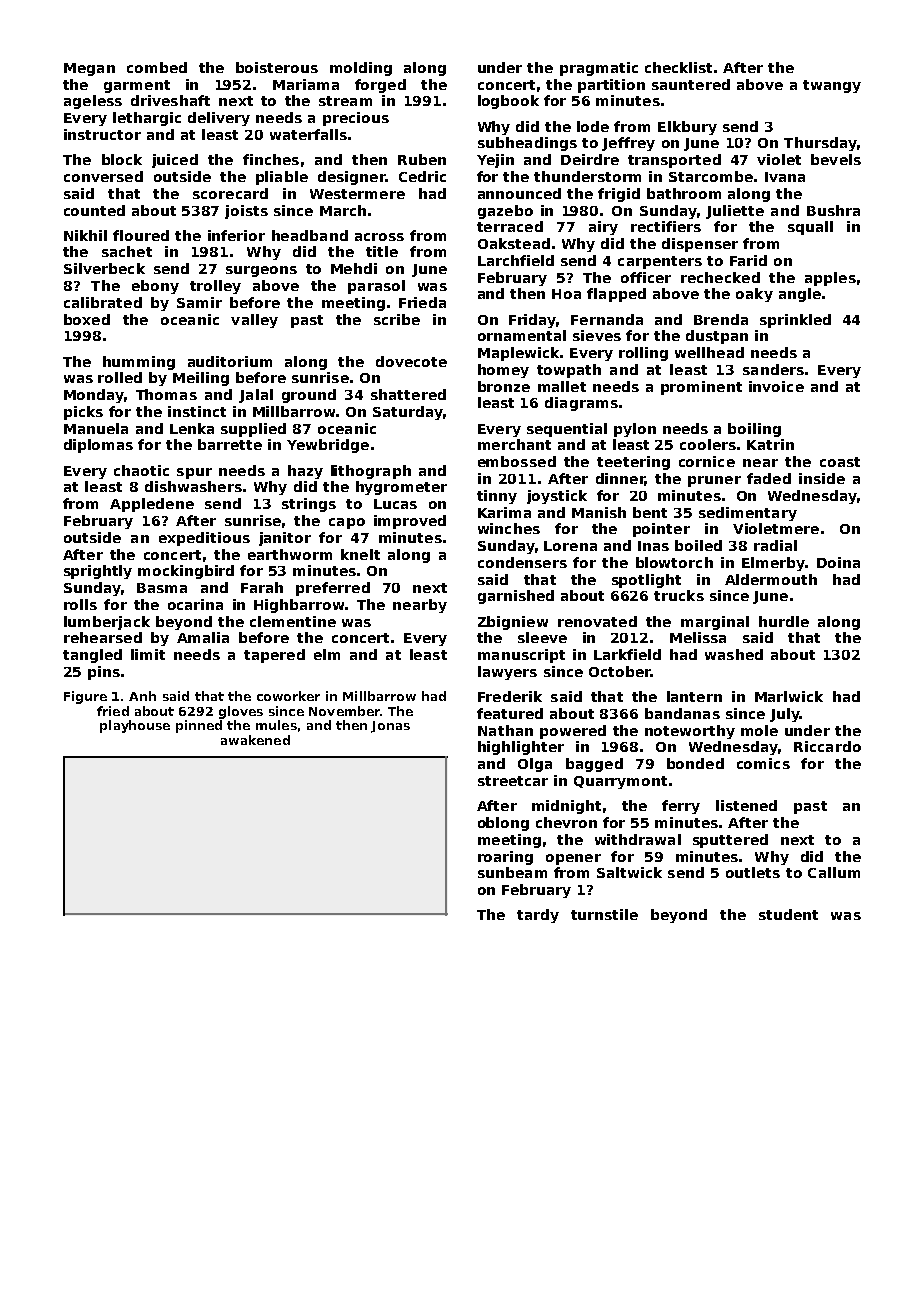 This screenshot has width=924, height=1308. What do you see at coordinates (566, 294) in the screenshot?
I see `Hoa` at bounding box center [566, 294].
